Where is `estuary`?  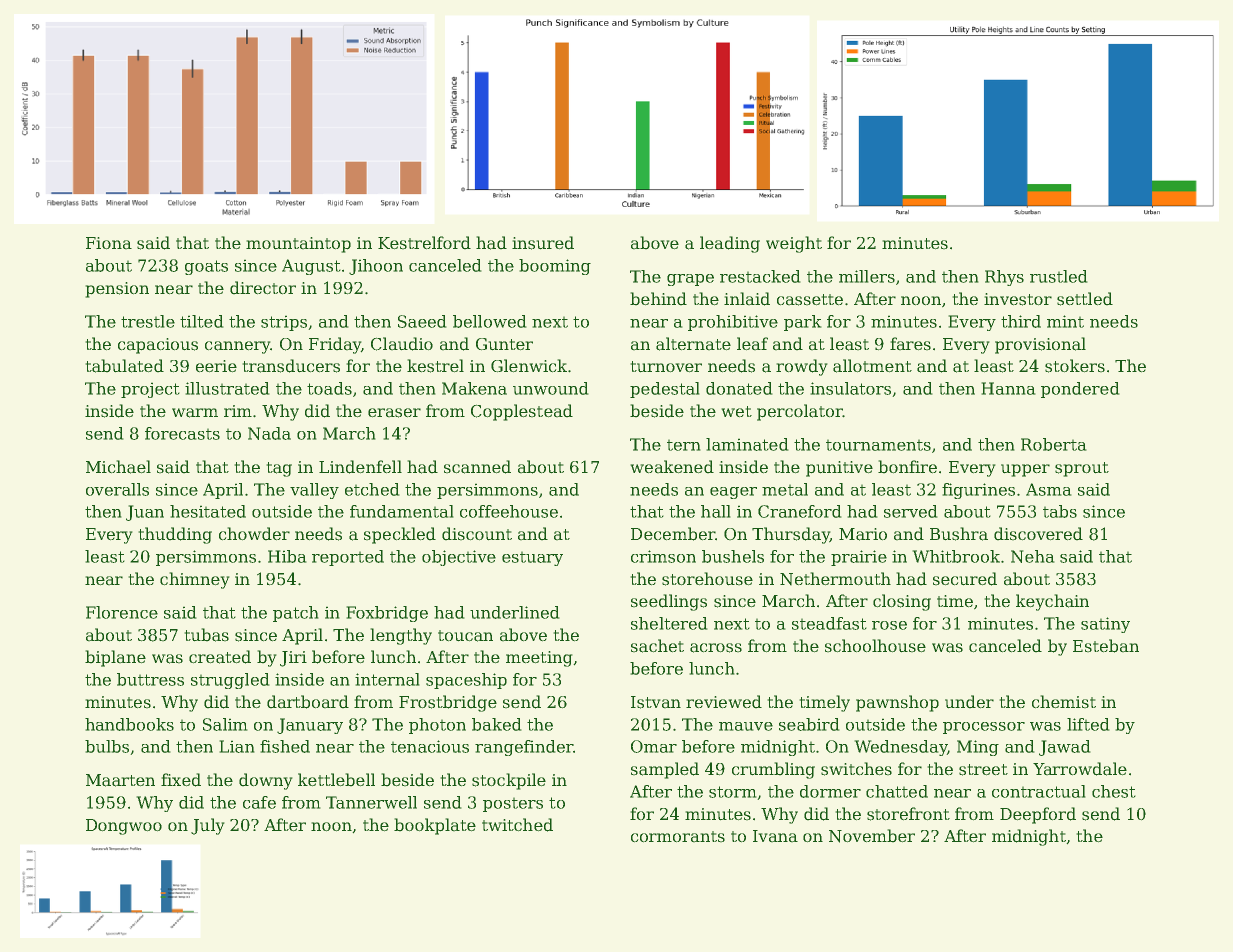 estuary is located at coordinates (532, 559).
